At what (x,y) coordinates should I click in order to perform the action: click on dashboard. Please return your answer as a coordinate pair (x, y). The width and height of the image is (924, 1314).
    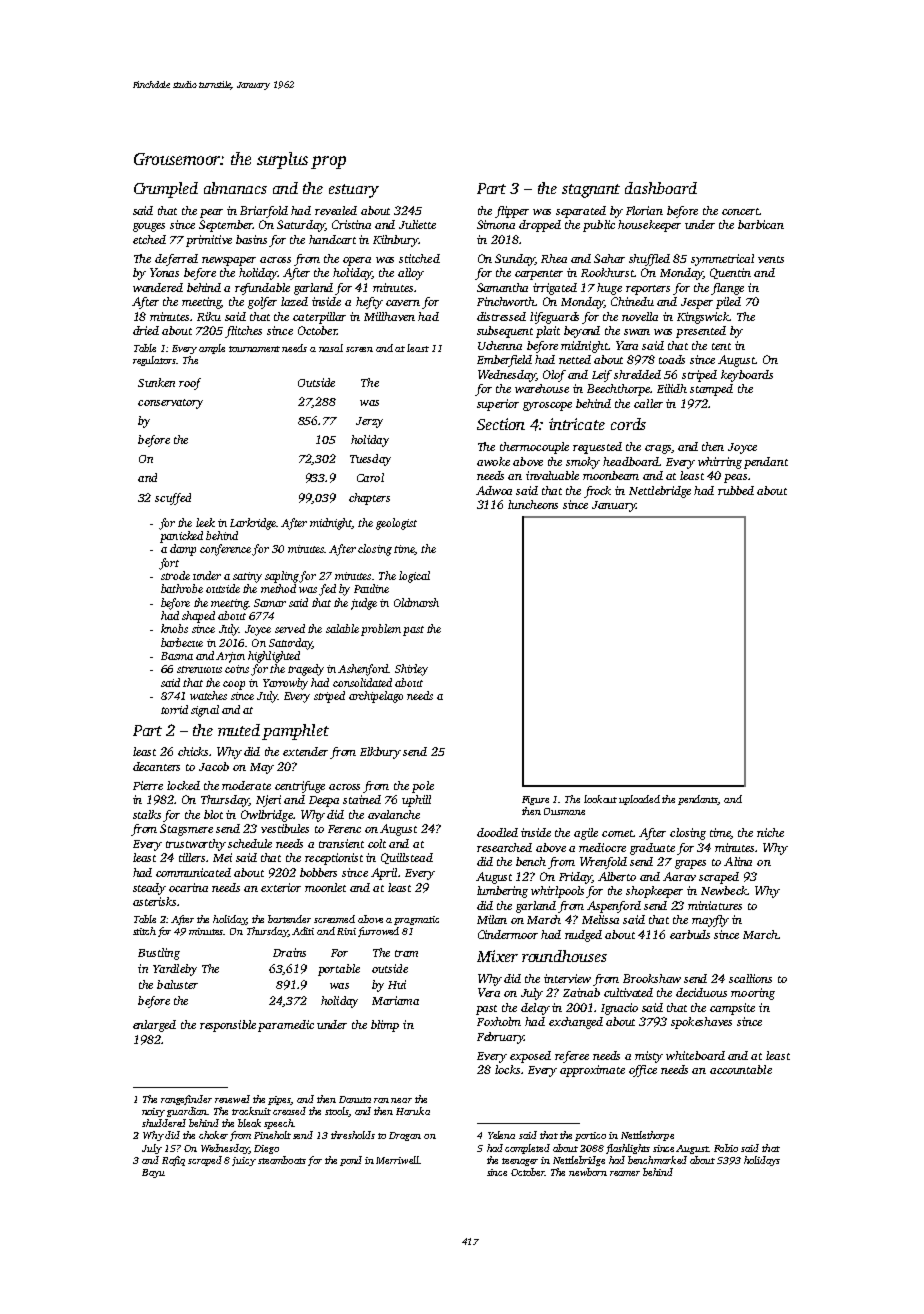
    Looking at the image, I should click on (661, 188).
